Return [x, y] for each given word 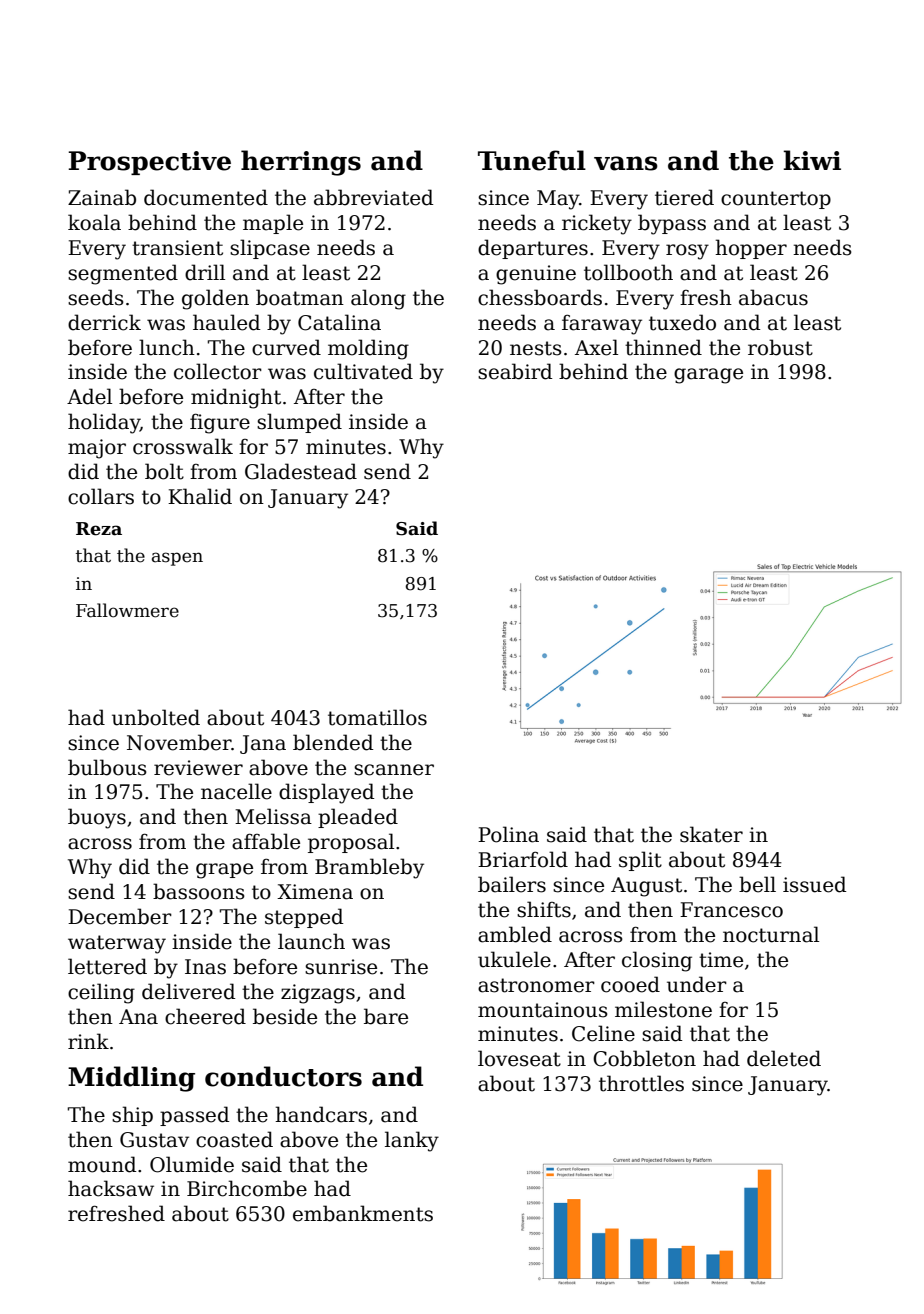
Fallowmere [127, 610]
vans [626, 163]
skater [711, 834]
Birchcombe [247, 1188]
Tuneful [532, 160]
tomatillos [377, 717]
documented [206, 197]
